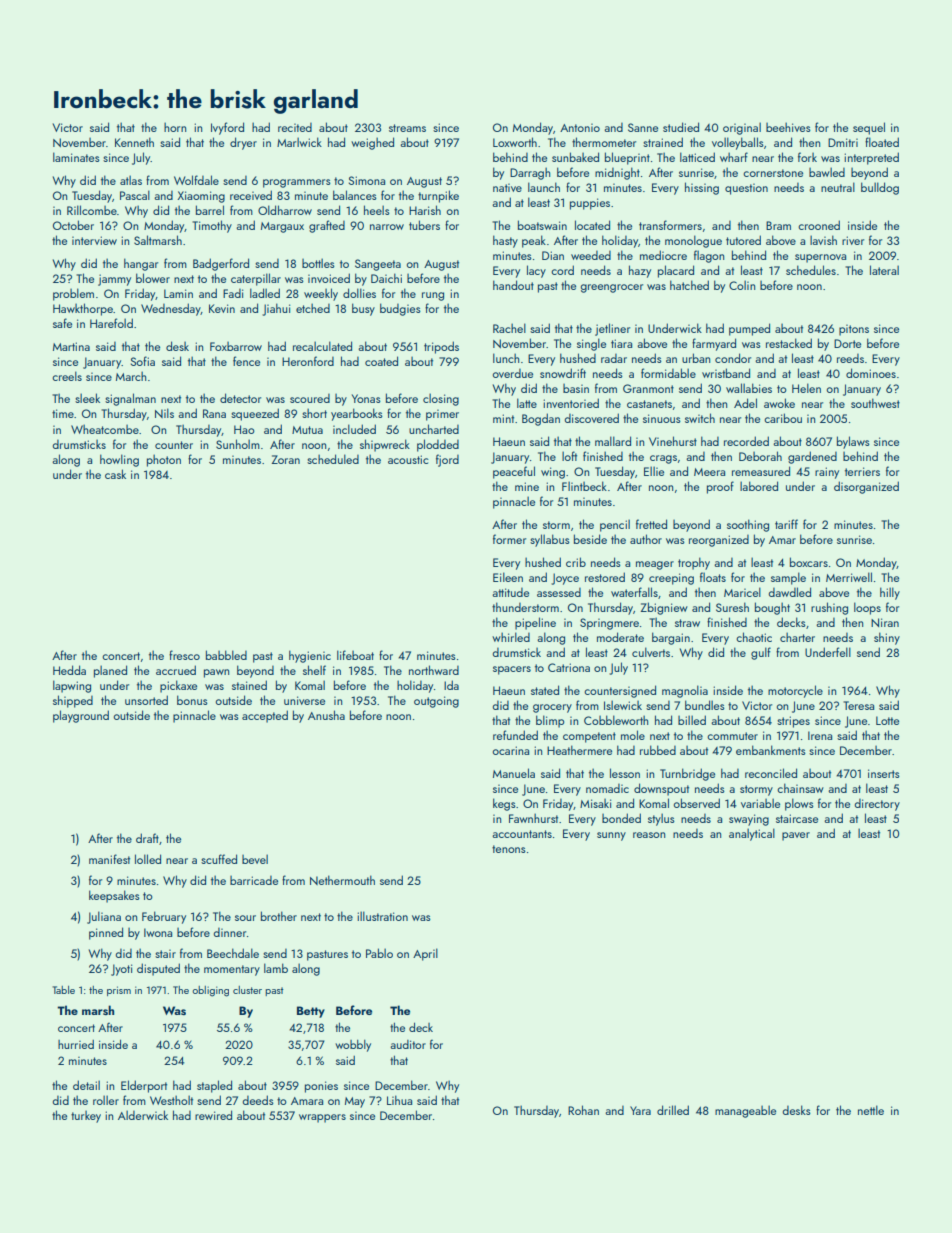 This screenshot has width=952, height=1233. What do you see at coordinates (880, 188) in the screenshot?
I see `bulldog` at bounding box center [880, 188].
